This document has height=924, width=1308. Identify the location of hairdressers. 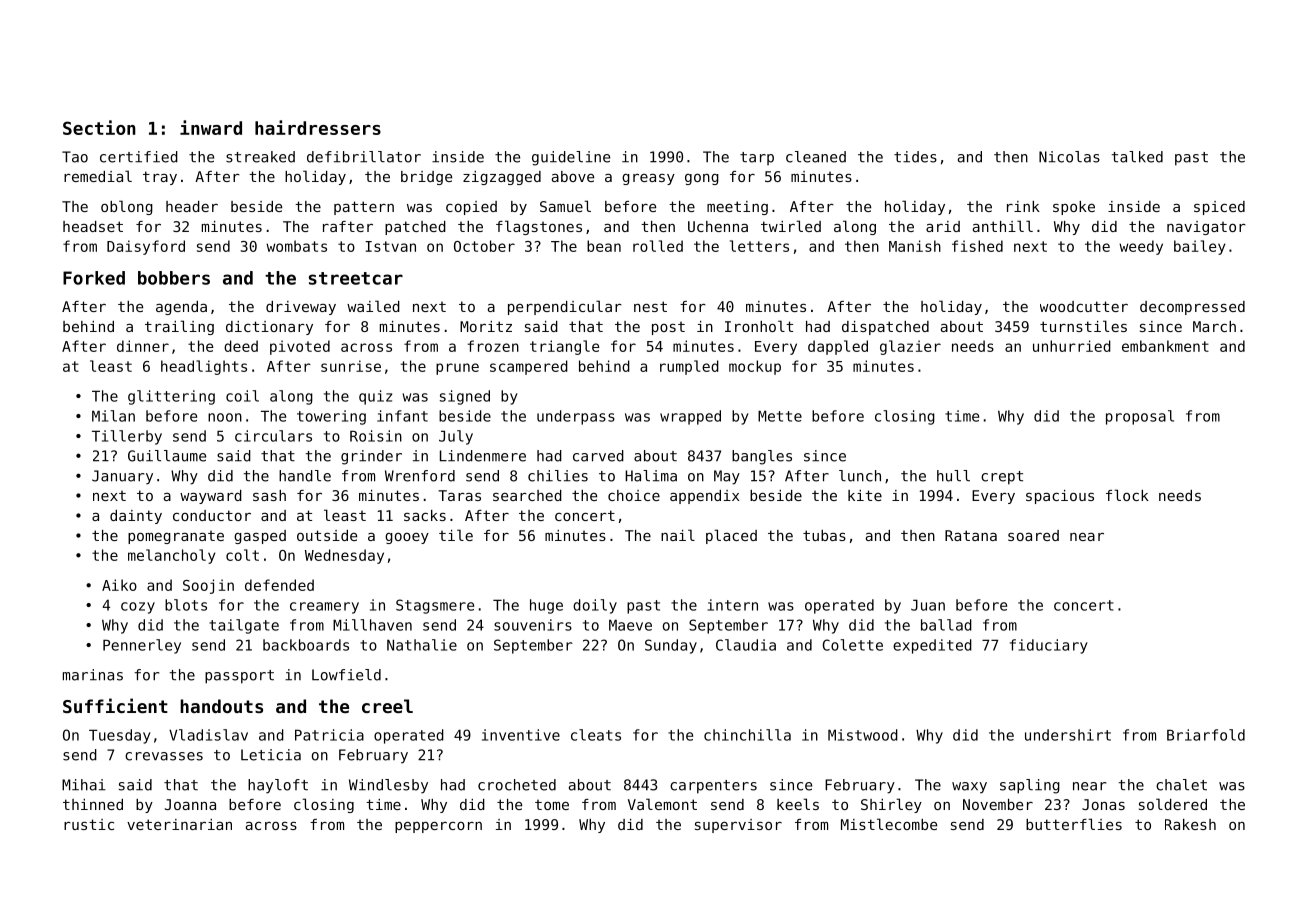
(318, 127).
